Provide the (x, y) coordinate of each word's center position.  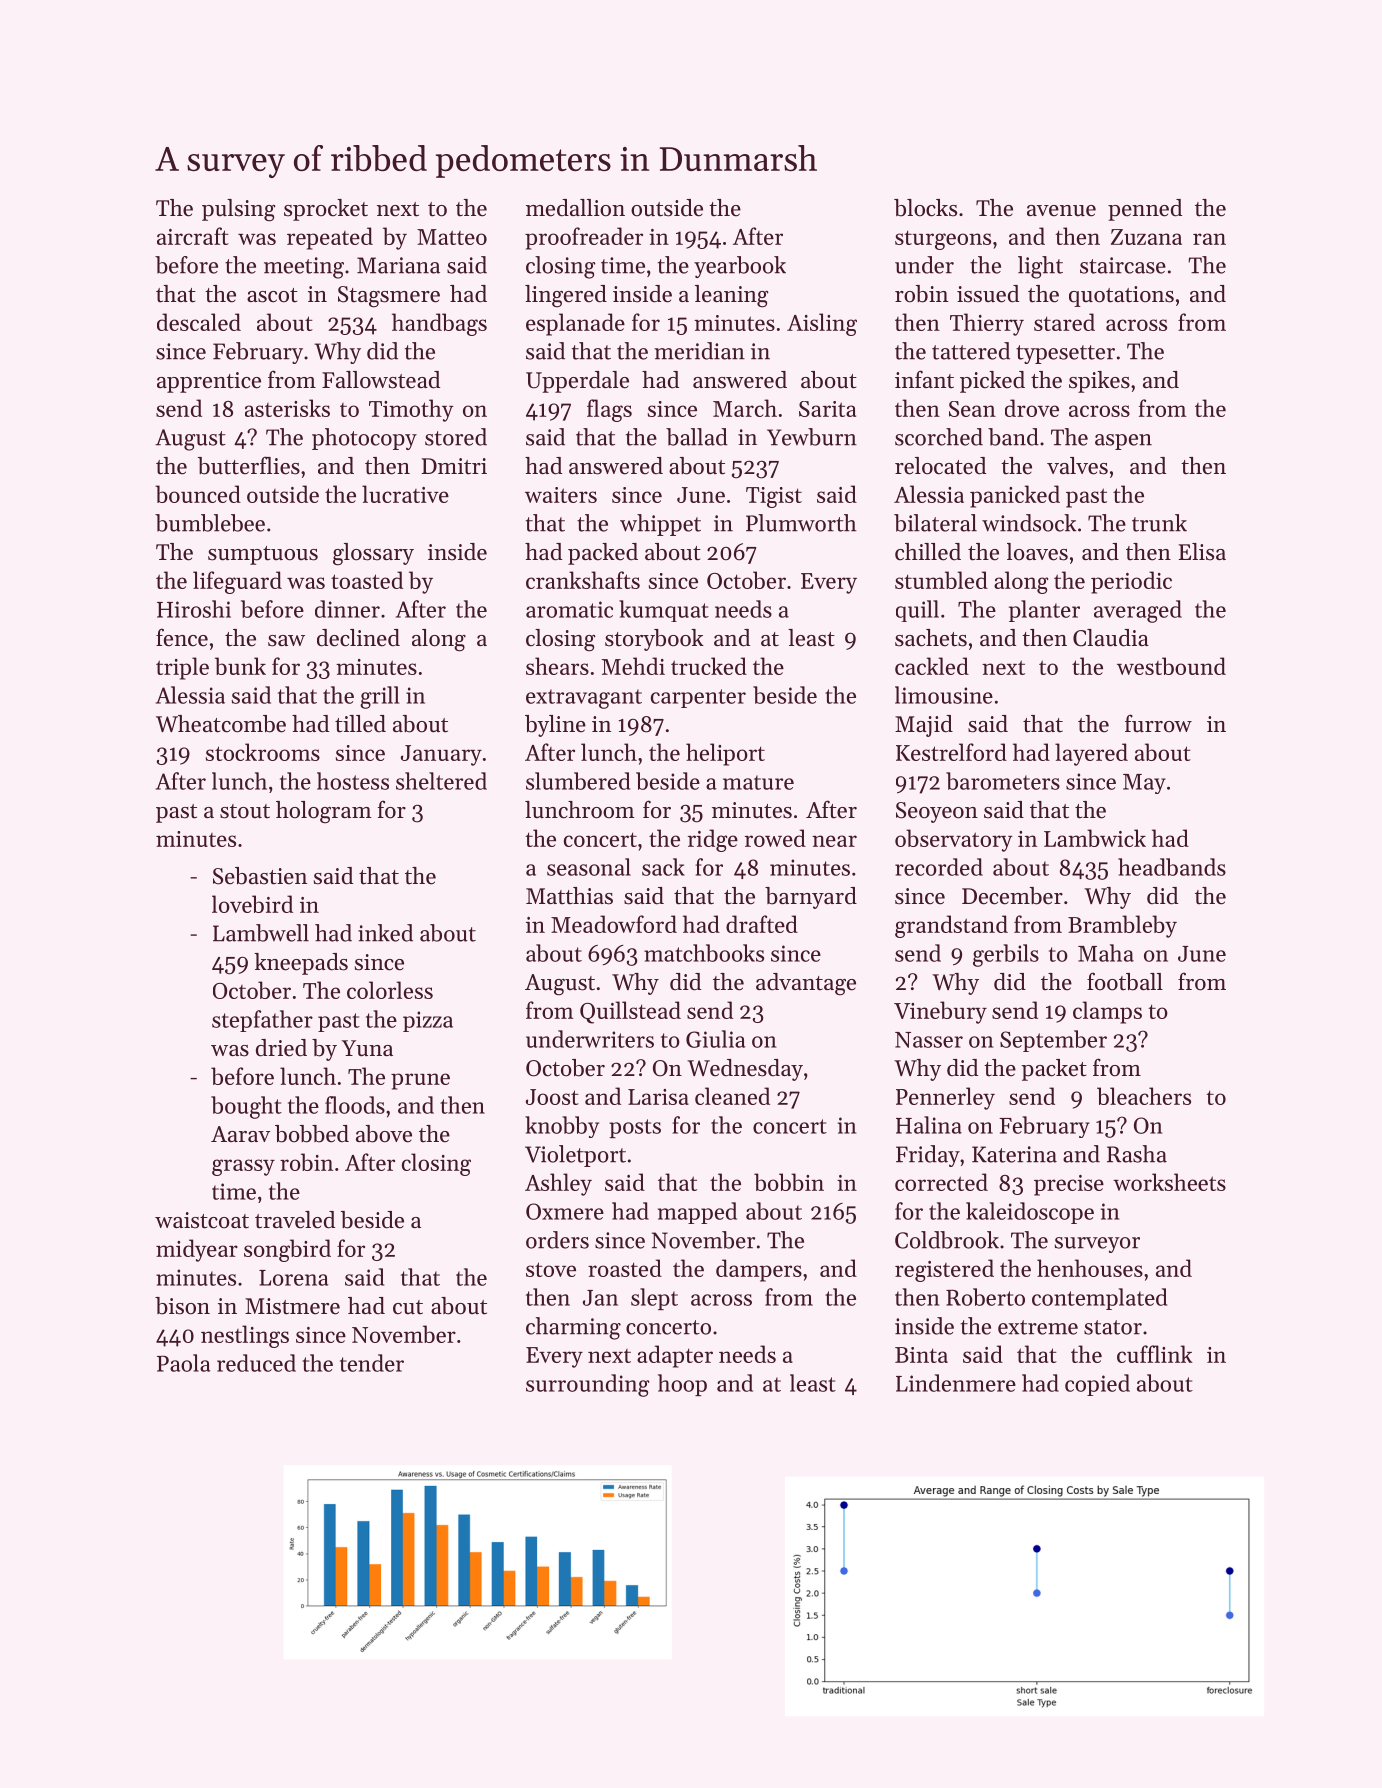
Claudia (1111, 638)
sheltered (441, 781)
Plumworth (801, 523)
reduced (256, 1363)
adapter (675, 1356)
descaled (199, 322)
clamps (1107, 1012)
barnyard (811, 898)
